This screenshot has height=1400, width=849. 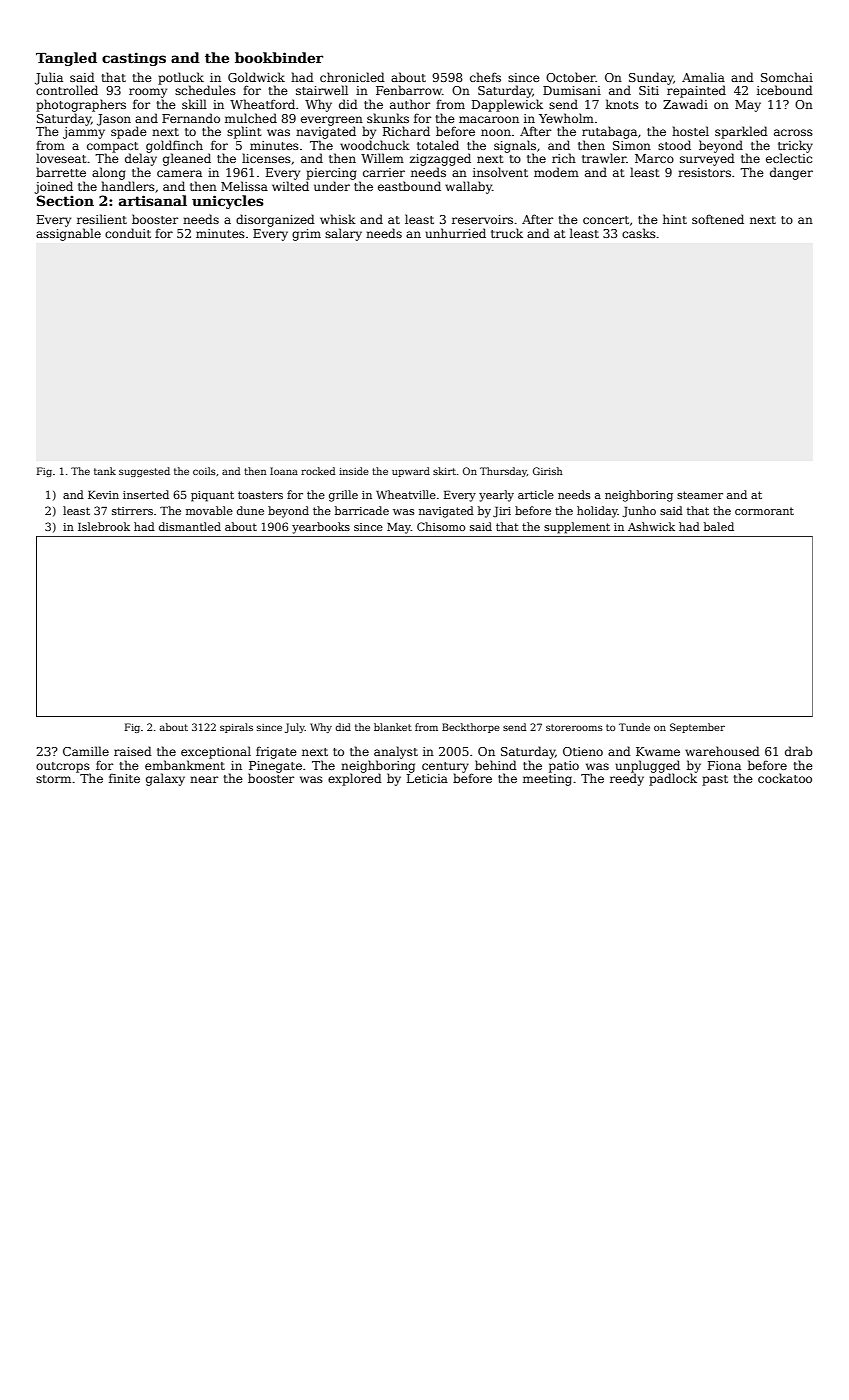 I want to click on bookbinder, so click(x=279, y=57).
